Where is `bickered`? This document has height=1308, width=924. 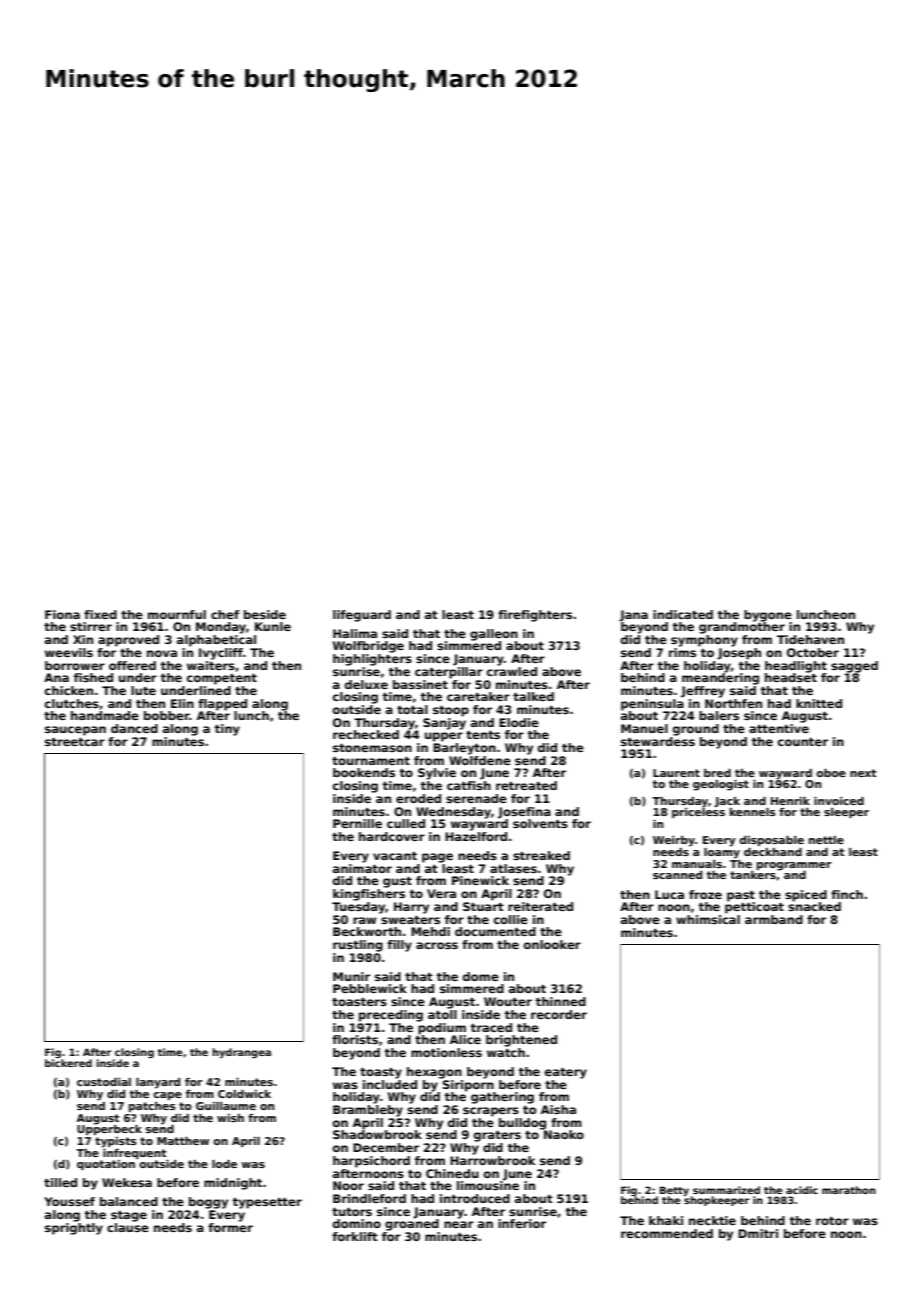
bickered is located at coordinates (68, 1063).
